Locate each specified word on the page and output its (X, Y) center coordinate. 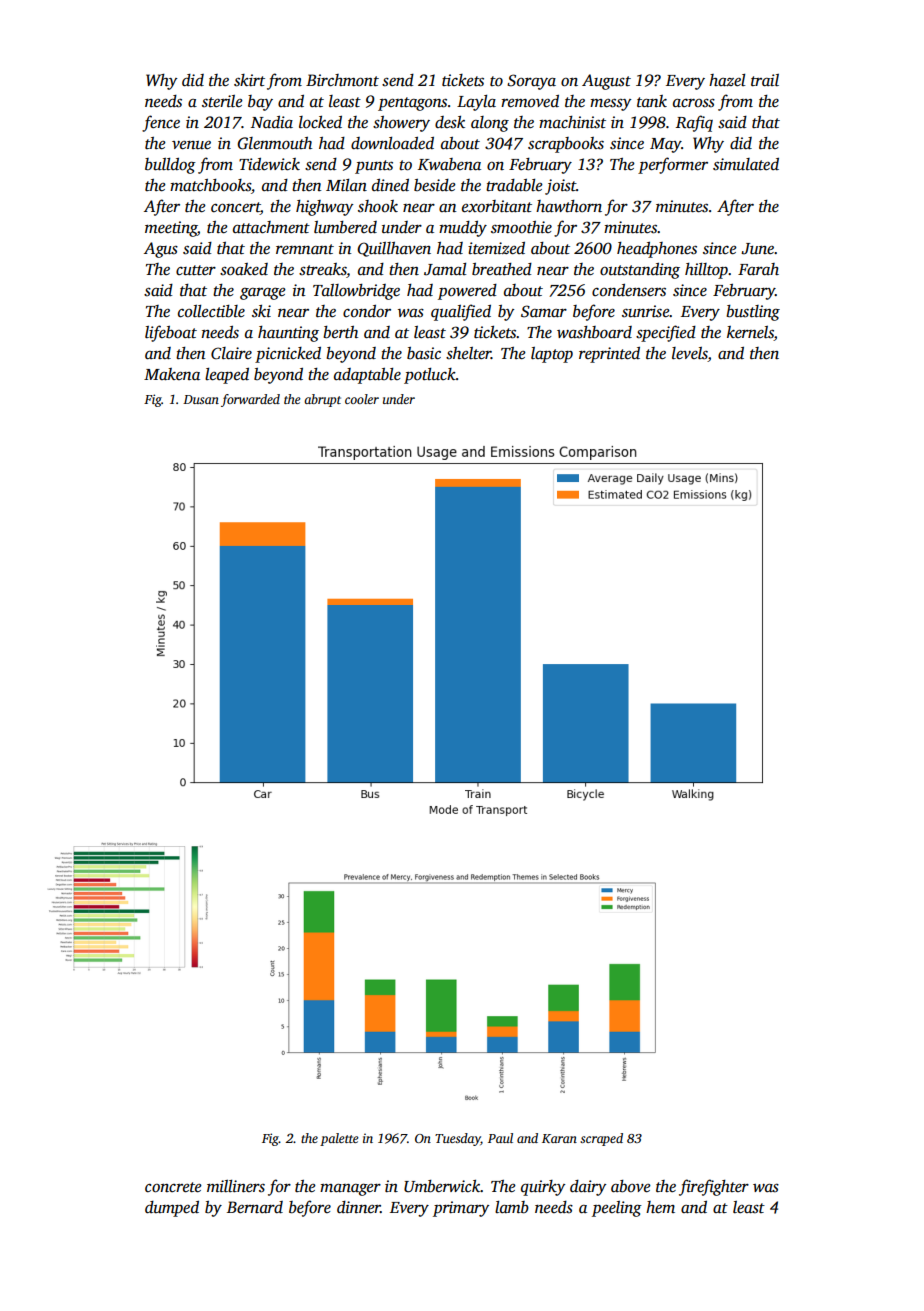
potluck (430, 376)
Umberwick (442, 1186)
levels (690, 354)
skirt (249, 80)
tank (652, 101)
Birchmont (342, 80)
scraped (601, 1139)
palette (339, 1139)
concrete (173, 1187)
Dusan (201, 399)
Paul (500, 1138)
